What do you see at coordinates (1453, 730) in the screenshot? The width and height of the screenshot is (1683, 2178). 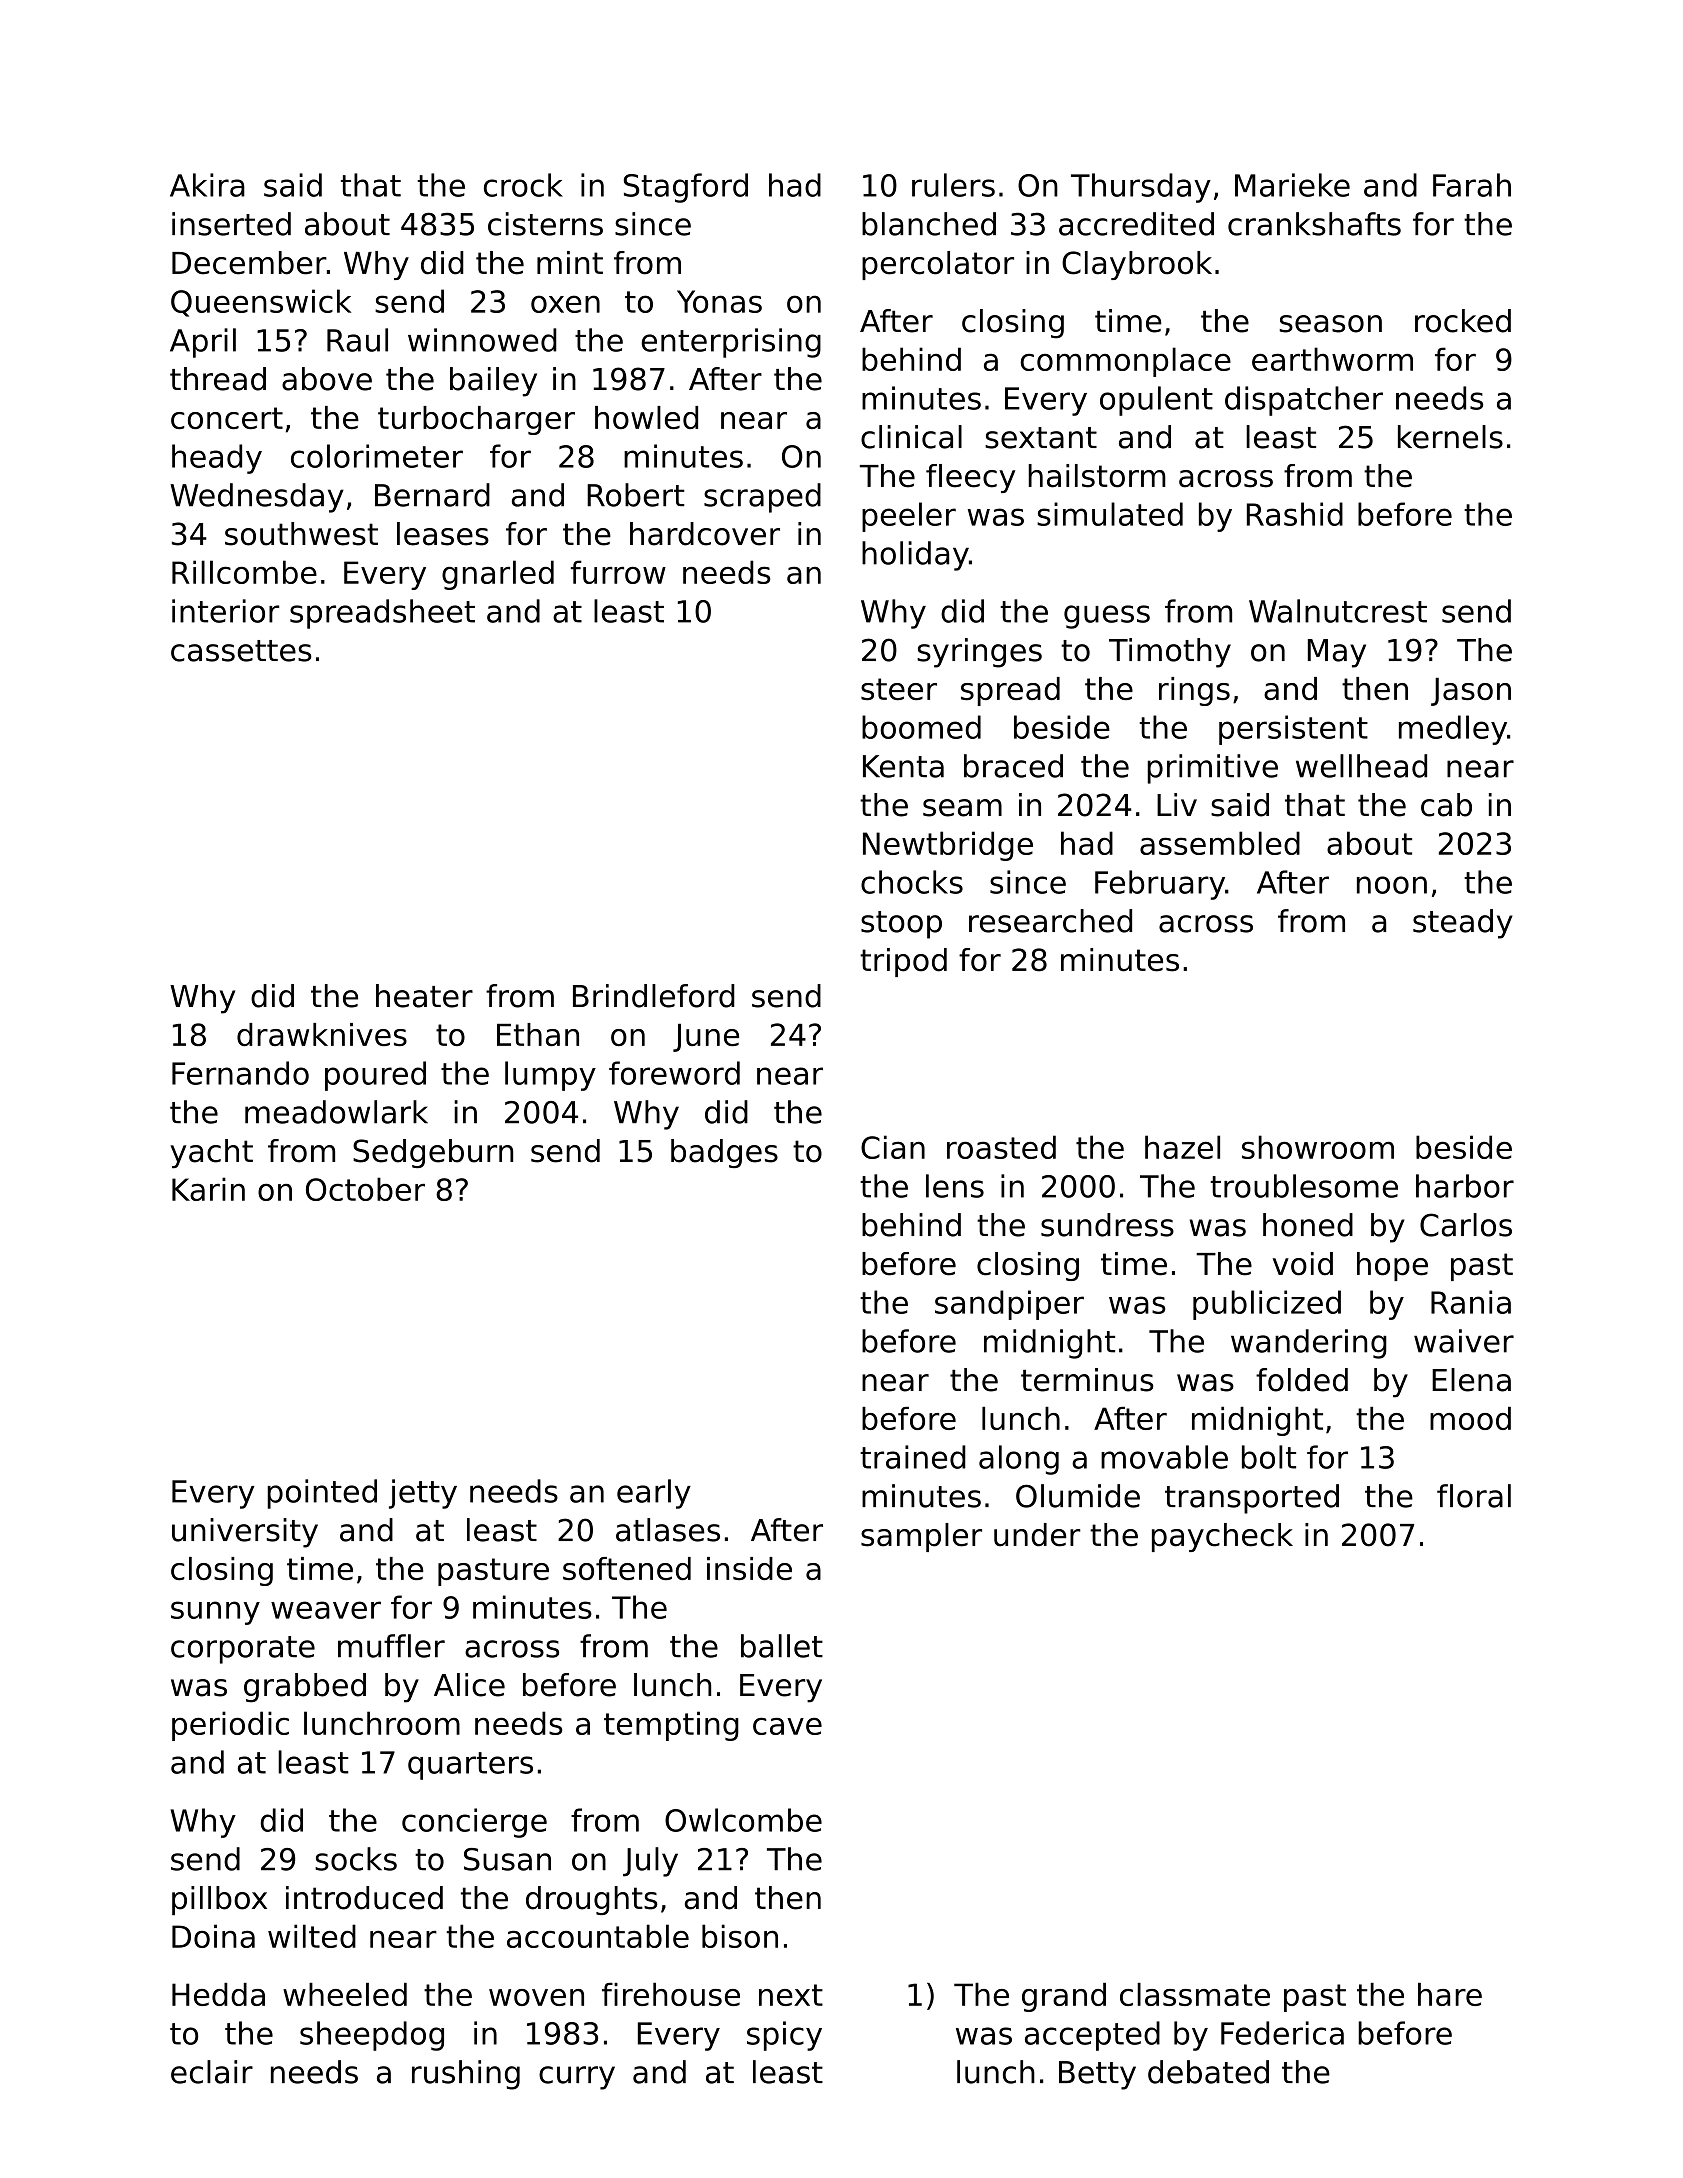 I see `medley` at bounding box center [1453, 730].
